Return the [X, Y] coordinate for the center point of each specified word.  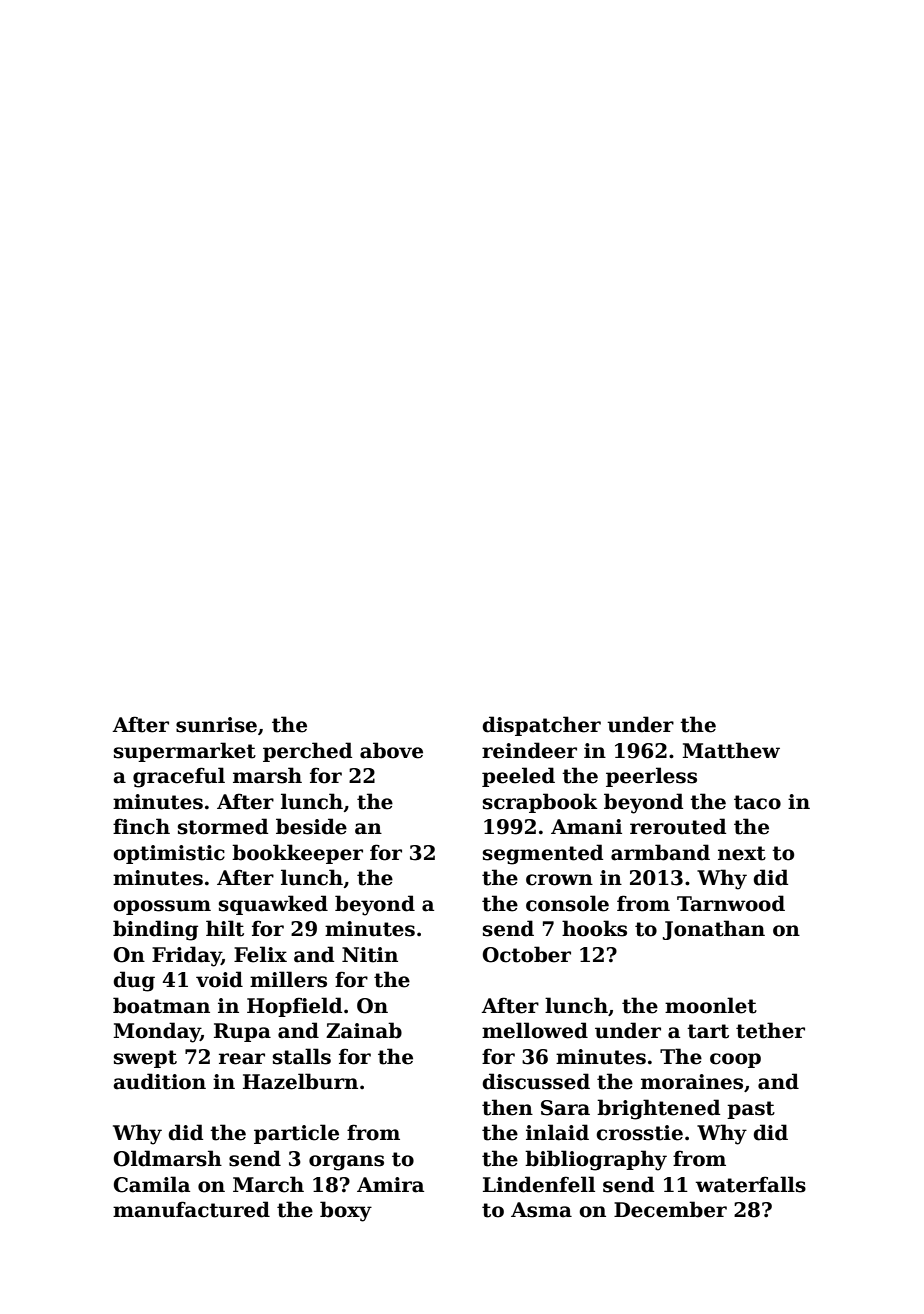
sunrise [216, 725]
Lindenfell [539, 1184]
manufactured [191, 1209]
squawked [273, 905]
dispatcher [541, 726]
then [507, 1107]
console [567, 903]
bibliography [596, 1160]
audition [160, 1081]
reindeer [529, 750]
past [751, 1110]
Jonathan [714, 930]
